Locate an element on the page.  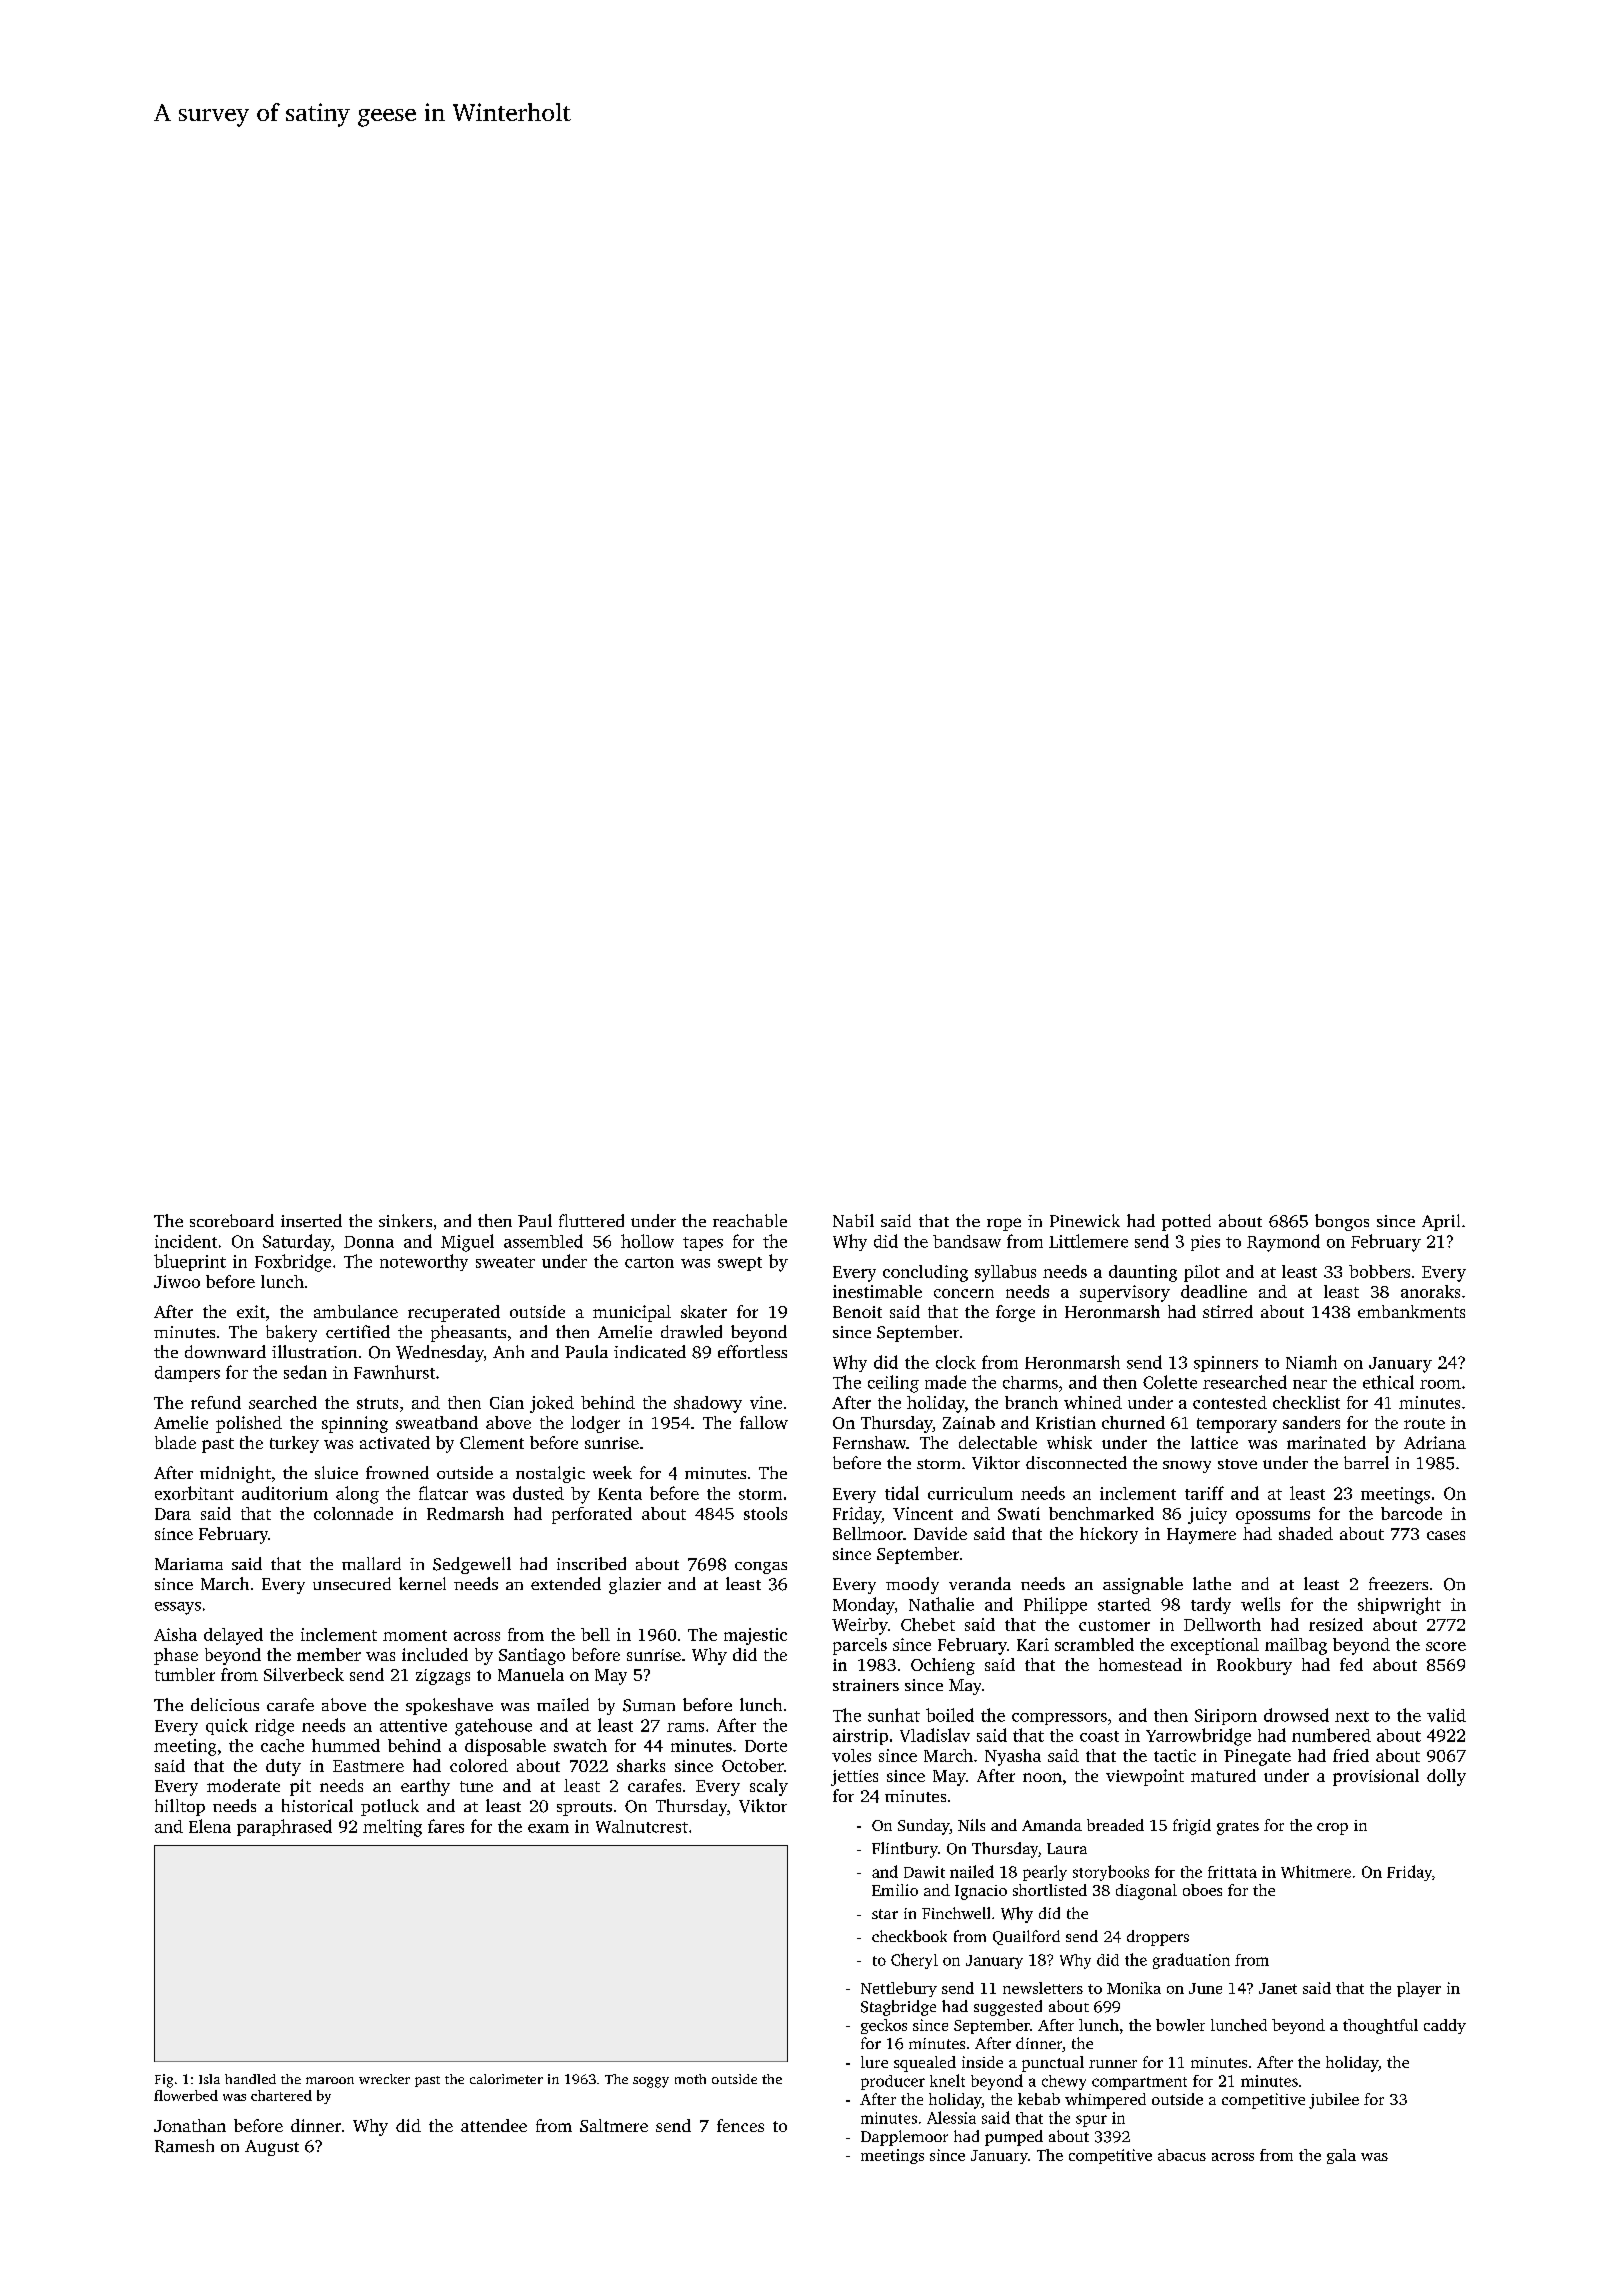
hilltop is located at coordinates (180, 1807).
